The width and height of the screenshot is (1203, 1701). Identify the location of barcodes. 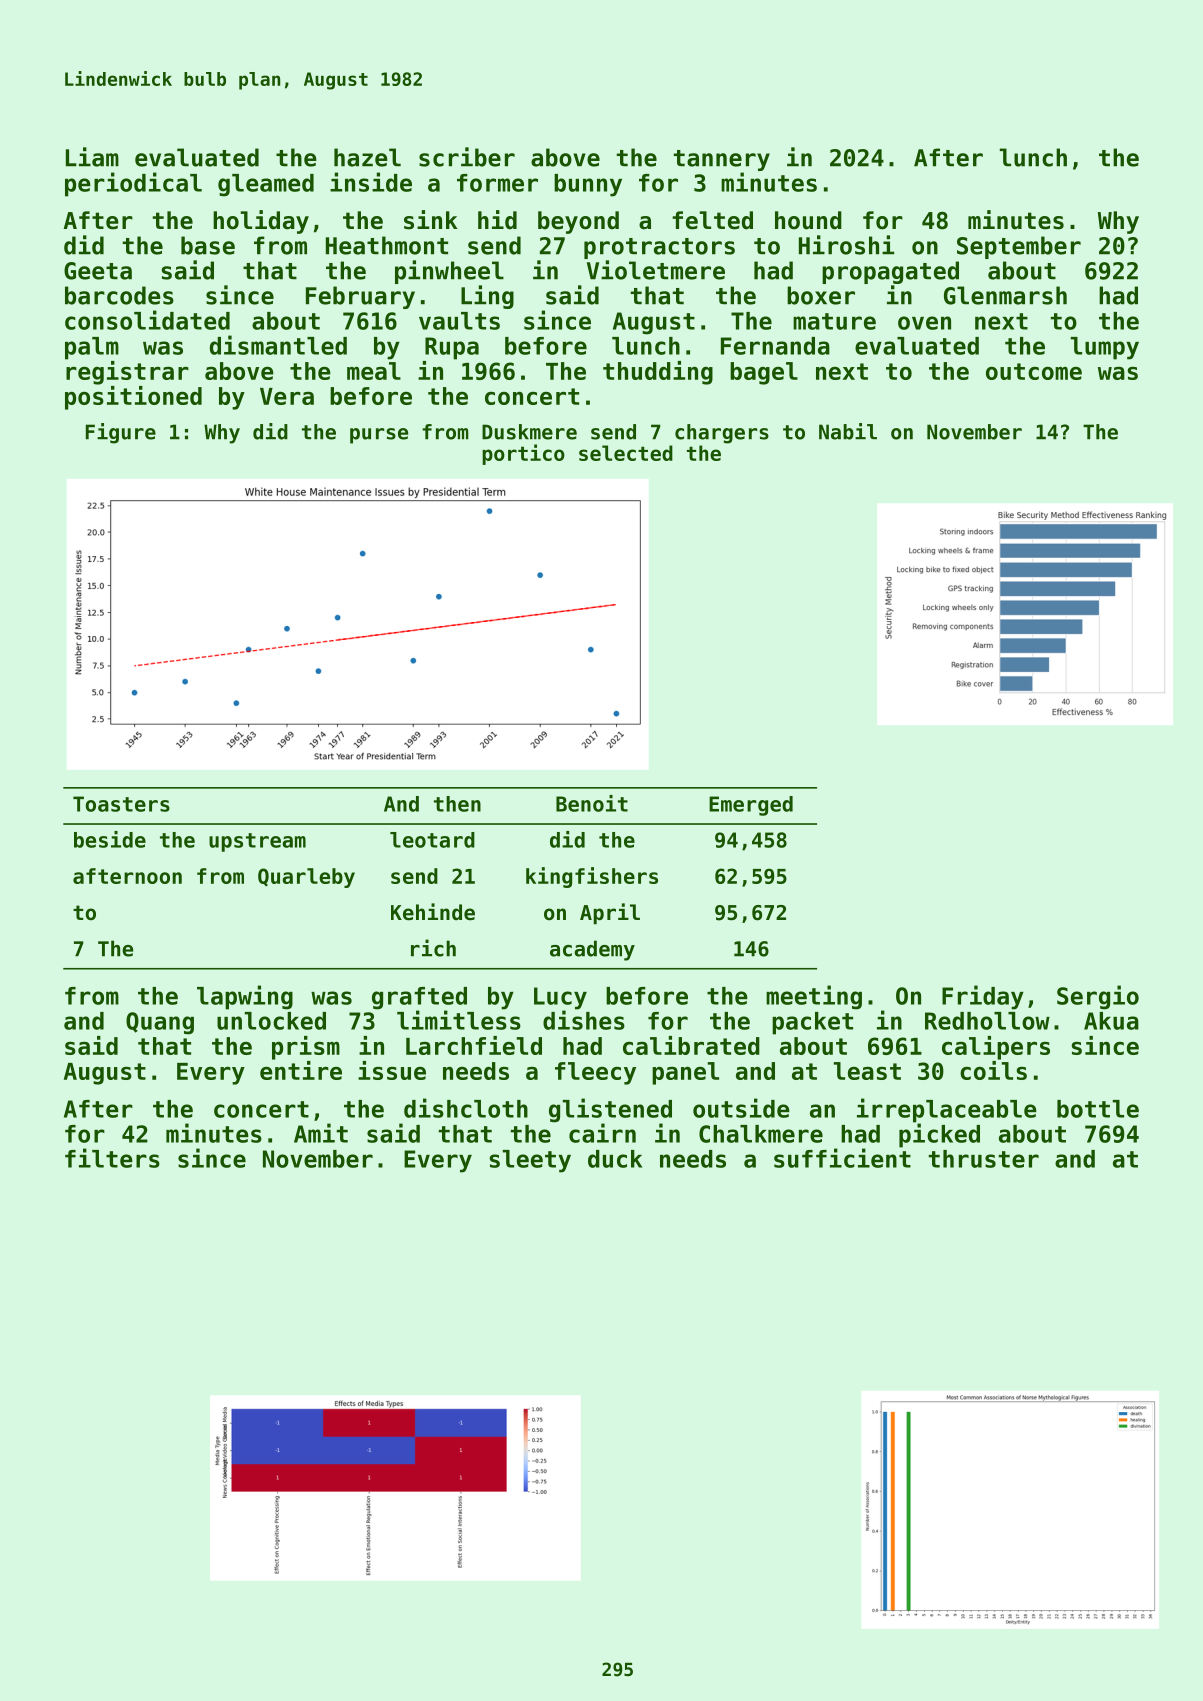
(119, 295).
